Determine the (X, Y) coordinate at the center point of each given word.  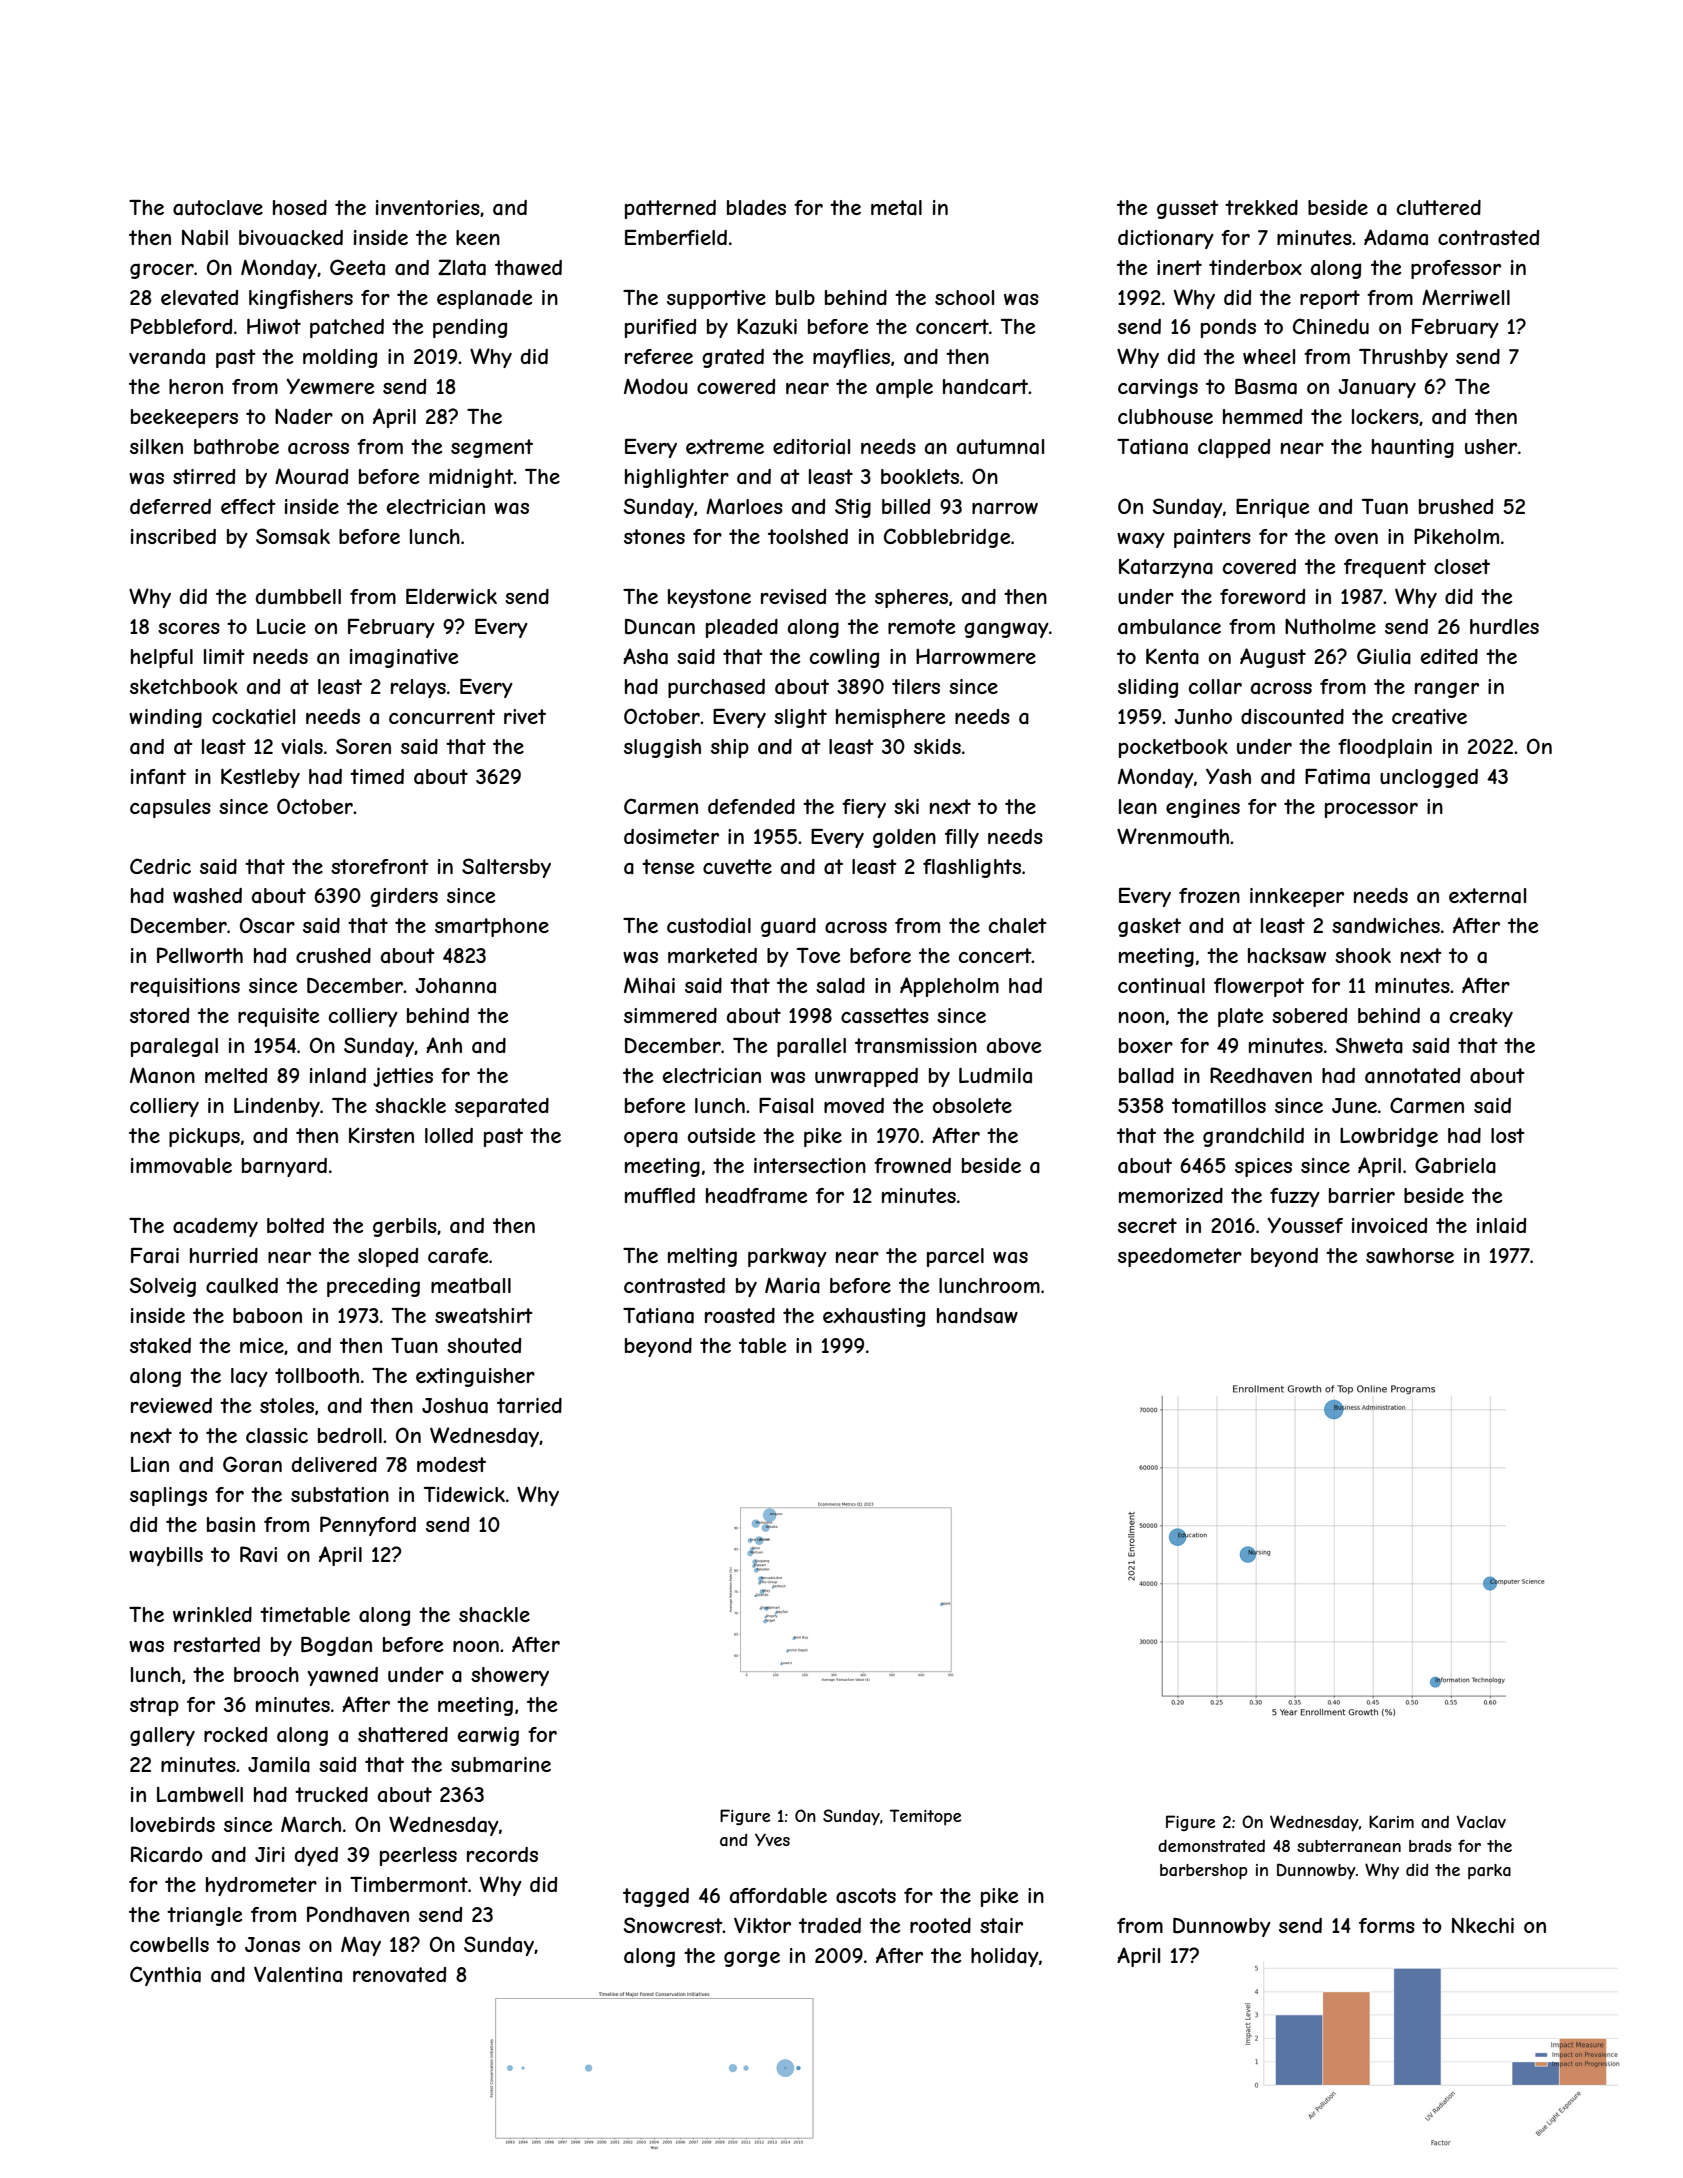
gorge (752, 1959)
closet (1462, 566)
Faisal (786, 1106)
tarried (529, 1406)
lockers (1385, 416)
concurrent (442, 716)
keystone (709, 598)
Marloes (744, 506)
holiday (1005, 1957)
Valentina (298, 1975)
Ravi (258, 1554)
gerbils (405, 1227)
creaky (1481, 1017)
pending (470, 328)
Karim (1391, 1821)
